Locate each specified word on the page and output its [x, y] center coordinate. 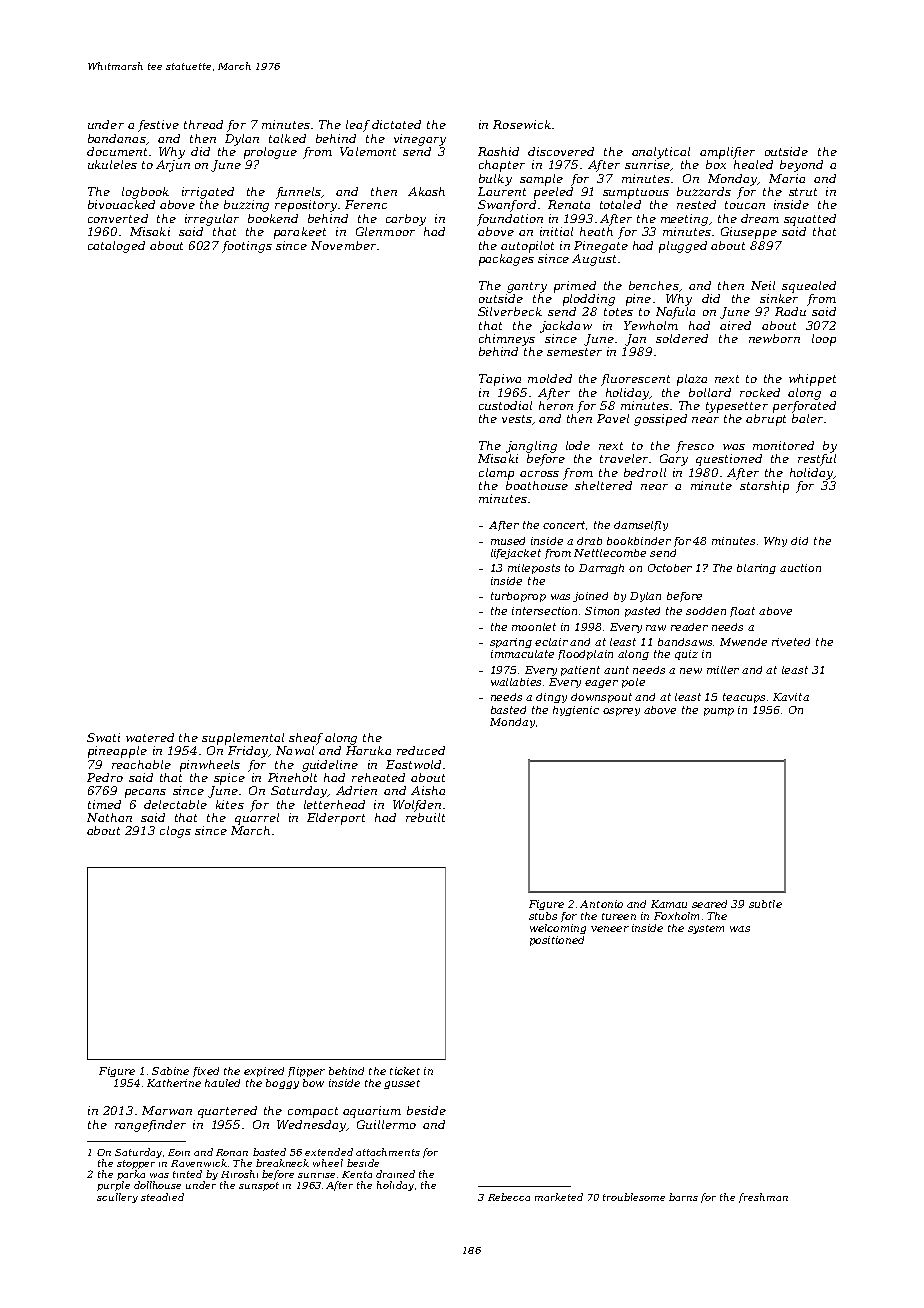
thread [203, 124]
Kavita [791, 697]
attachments [388, 1152]
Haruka [368, 750]
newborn [774, 338]
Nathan [109, 817]
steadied [162, 1197]
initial [556, 231]
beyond [801, 166]
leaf [358, 126]
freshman [763, 1198]
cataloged [116, 247]
